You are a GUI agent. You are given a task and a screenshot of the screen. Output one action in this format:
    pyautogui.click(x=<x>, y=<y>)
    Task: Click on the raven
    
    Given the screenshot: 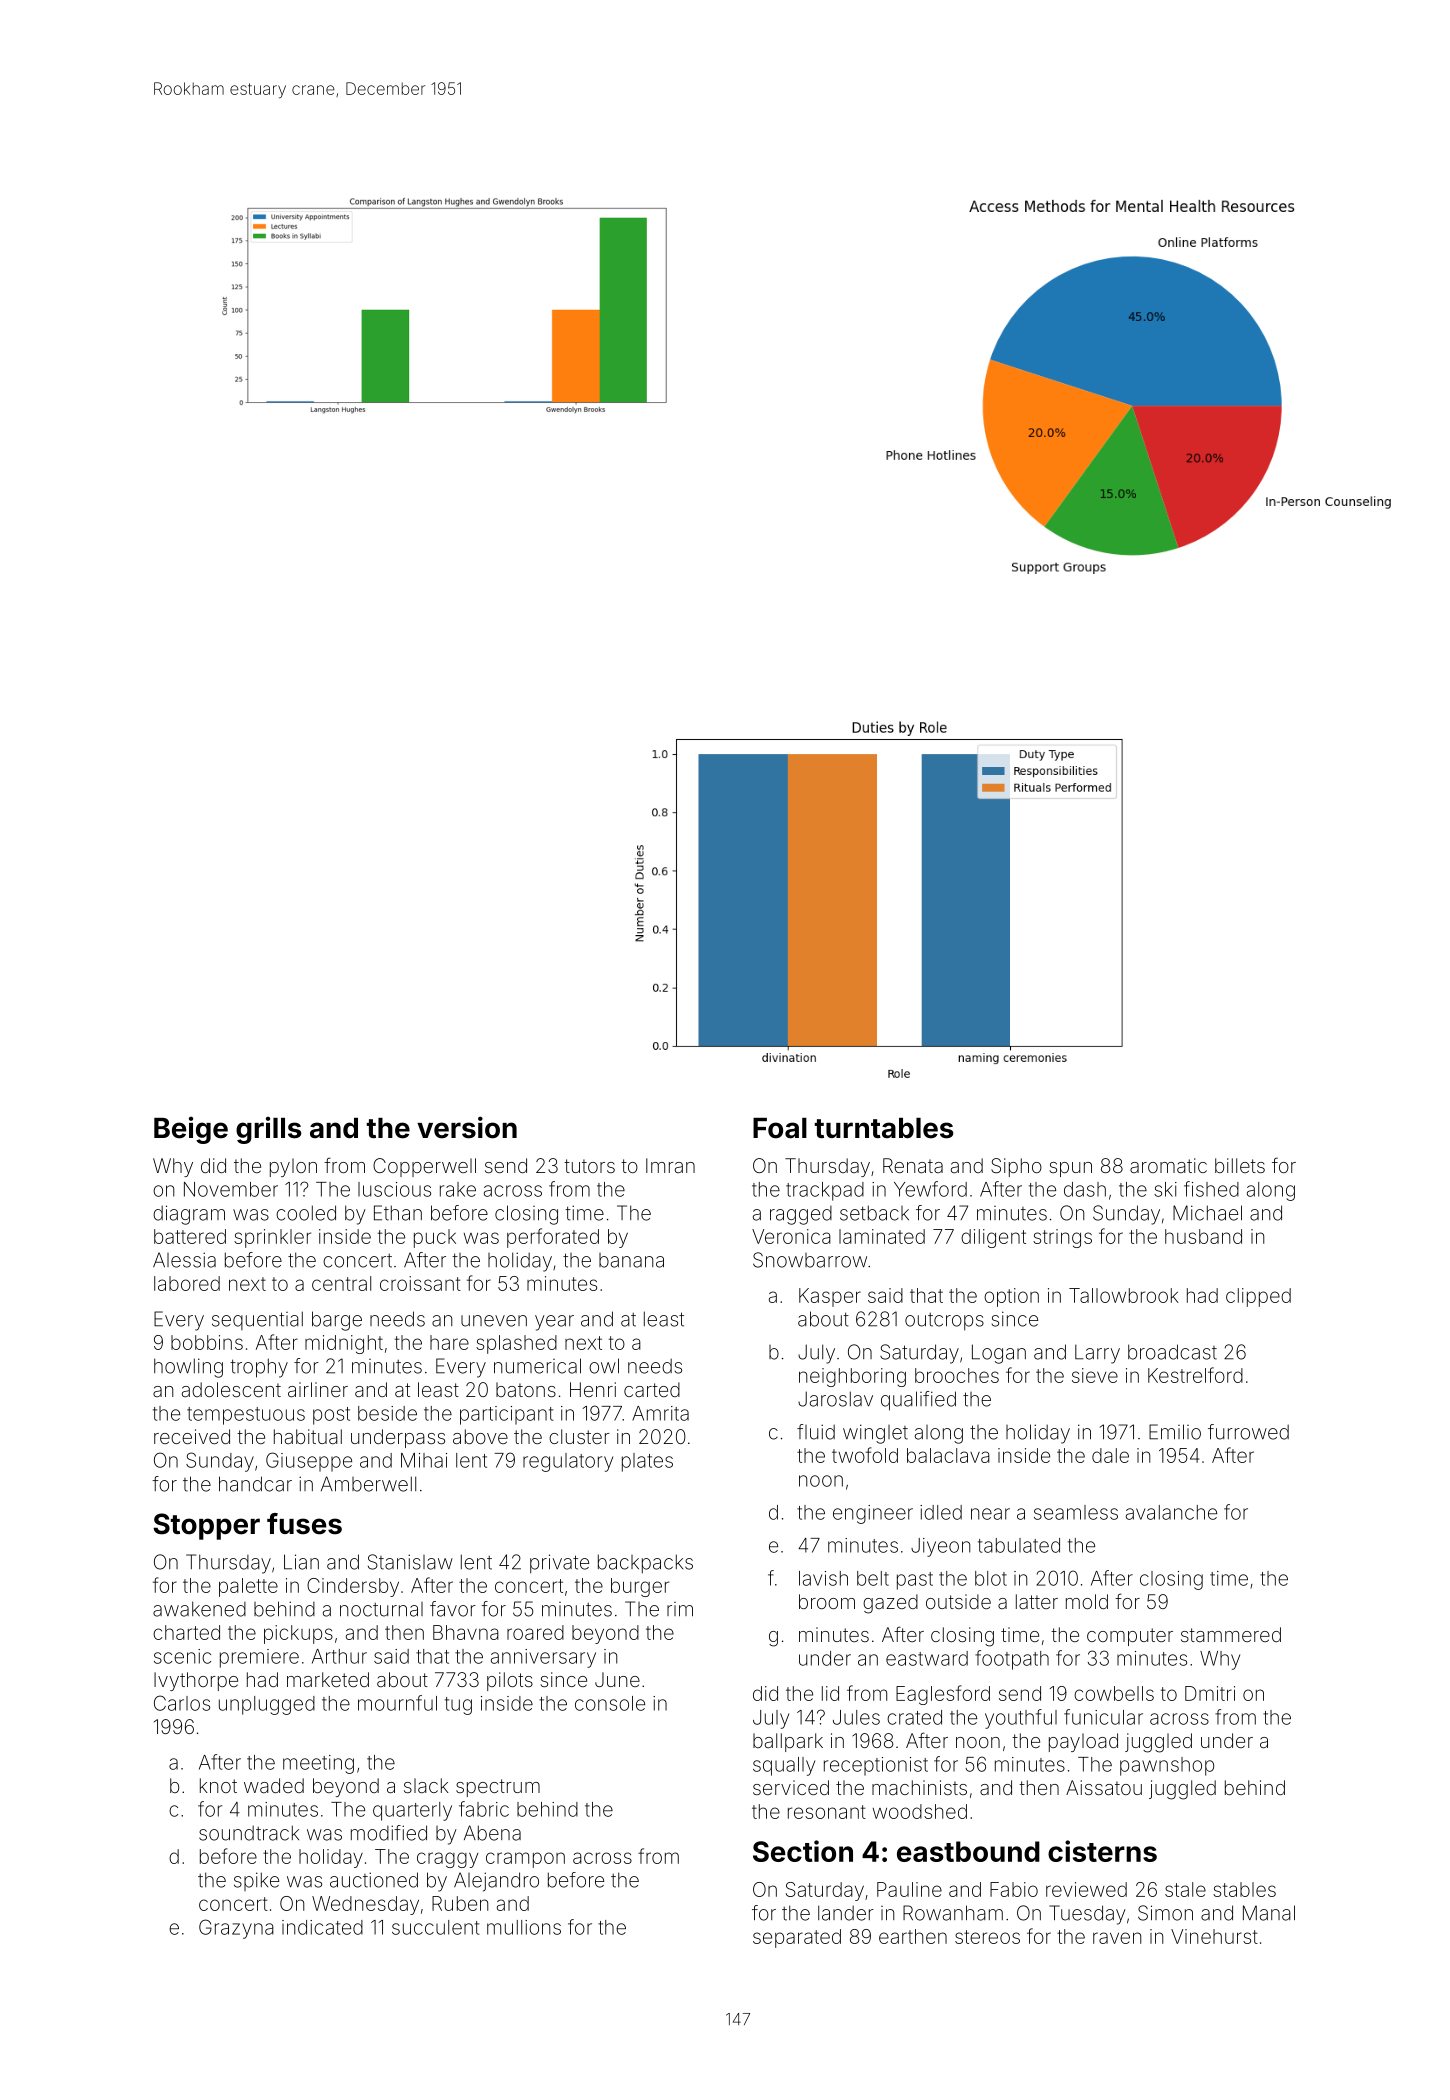 What is the action you would take?
    pyautogui.click(x=1117, y=1938)
